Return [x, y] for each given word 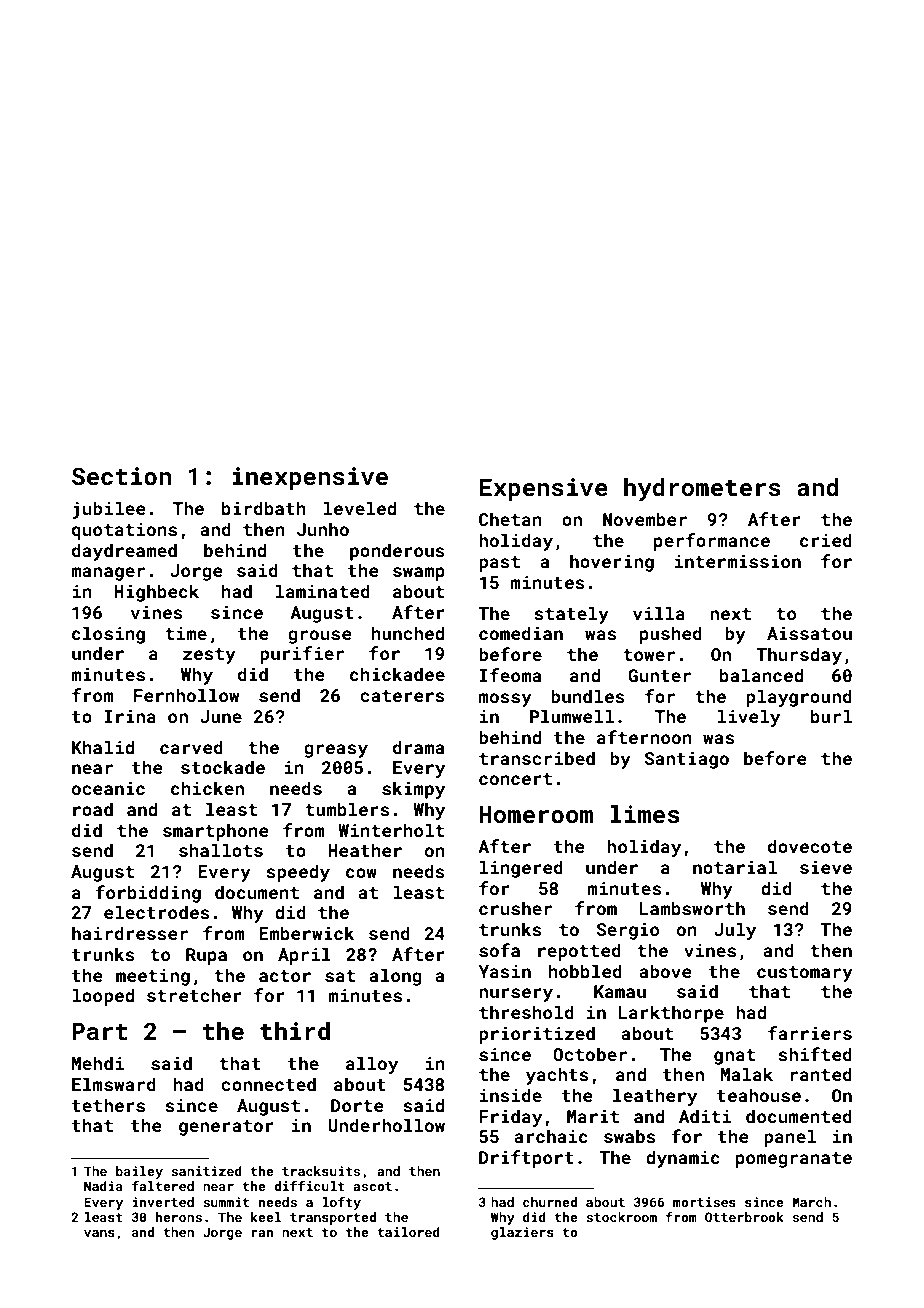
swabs [630, 1136]
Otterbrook [744, 1217]
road [93, 809]
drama [418, 747]
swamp [419, 574]
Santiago [686, 760]
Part [100, 1032]
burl [831, 716]
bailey [139, 1172]
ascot [372, 1186]
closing [108, 635]
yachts [557, 1076]
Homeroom [536, 814]
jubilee [109, 510]
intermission [738, 561]
